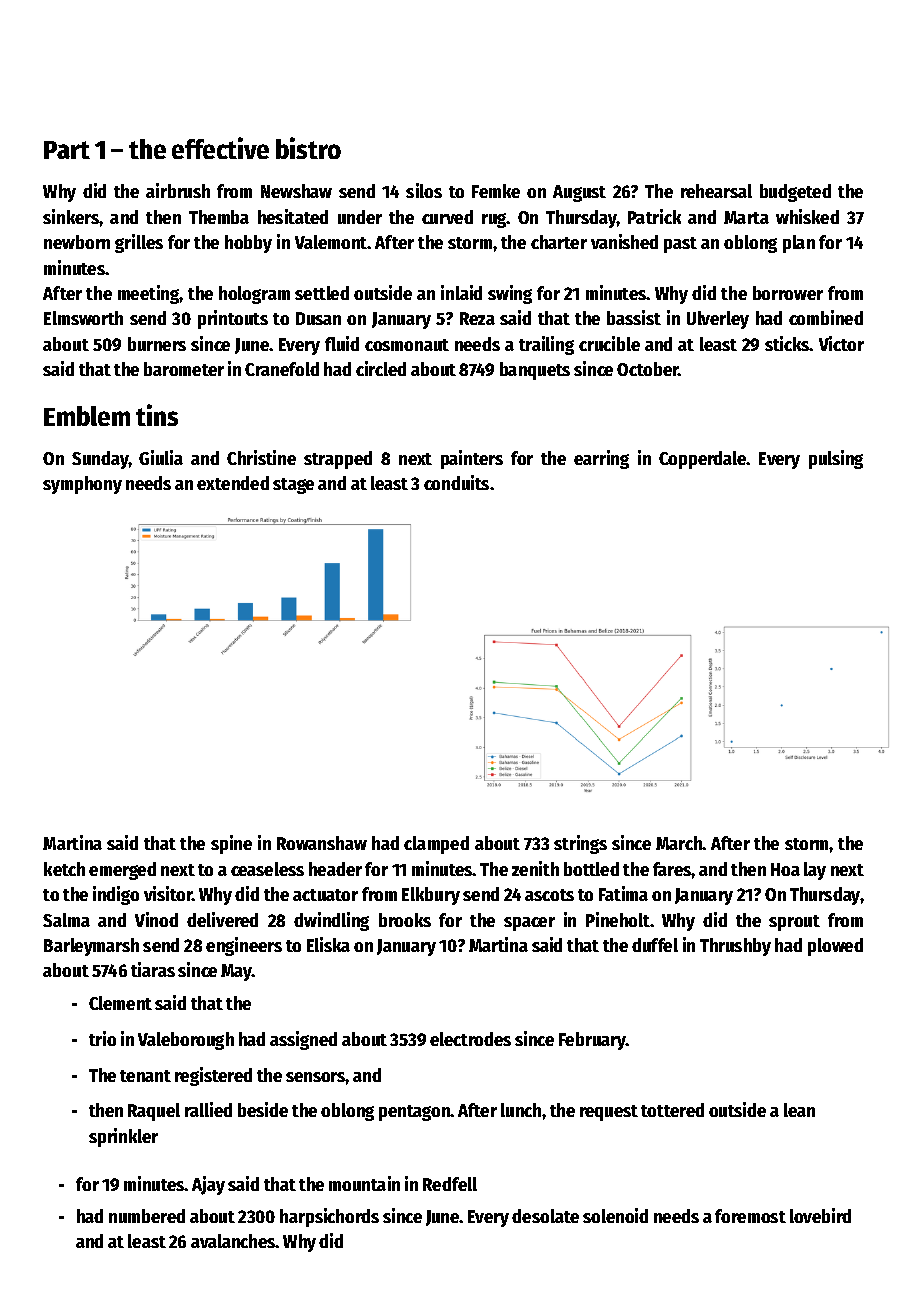 The height and width of the page is (1316, 908). I want to click on budgeted, so click(795, 193).
